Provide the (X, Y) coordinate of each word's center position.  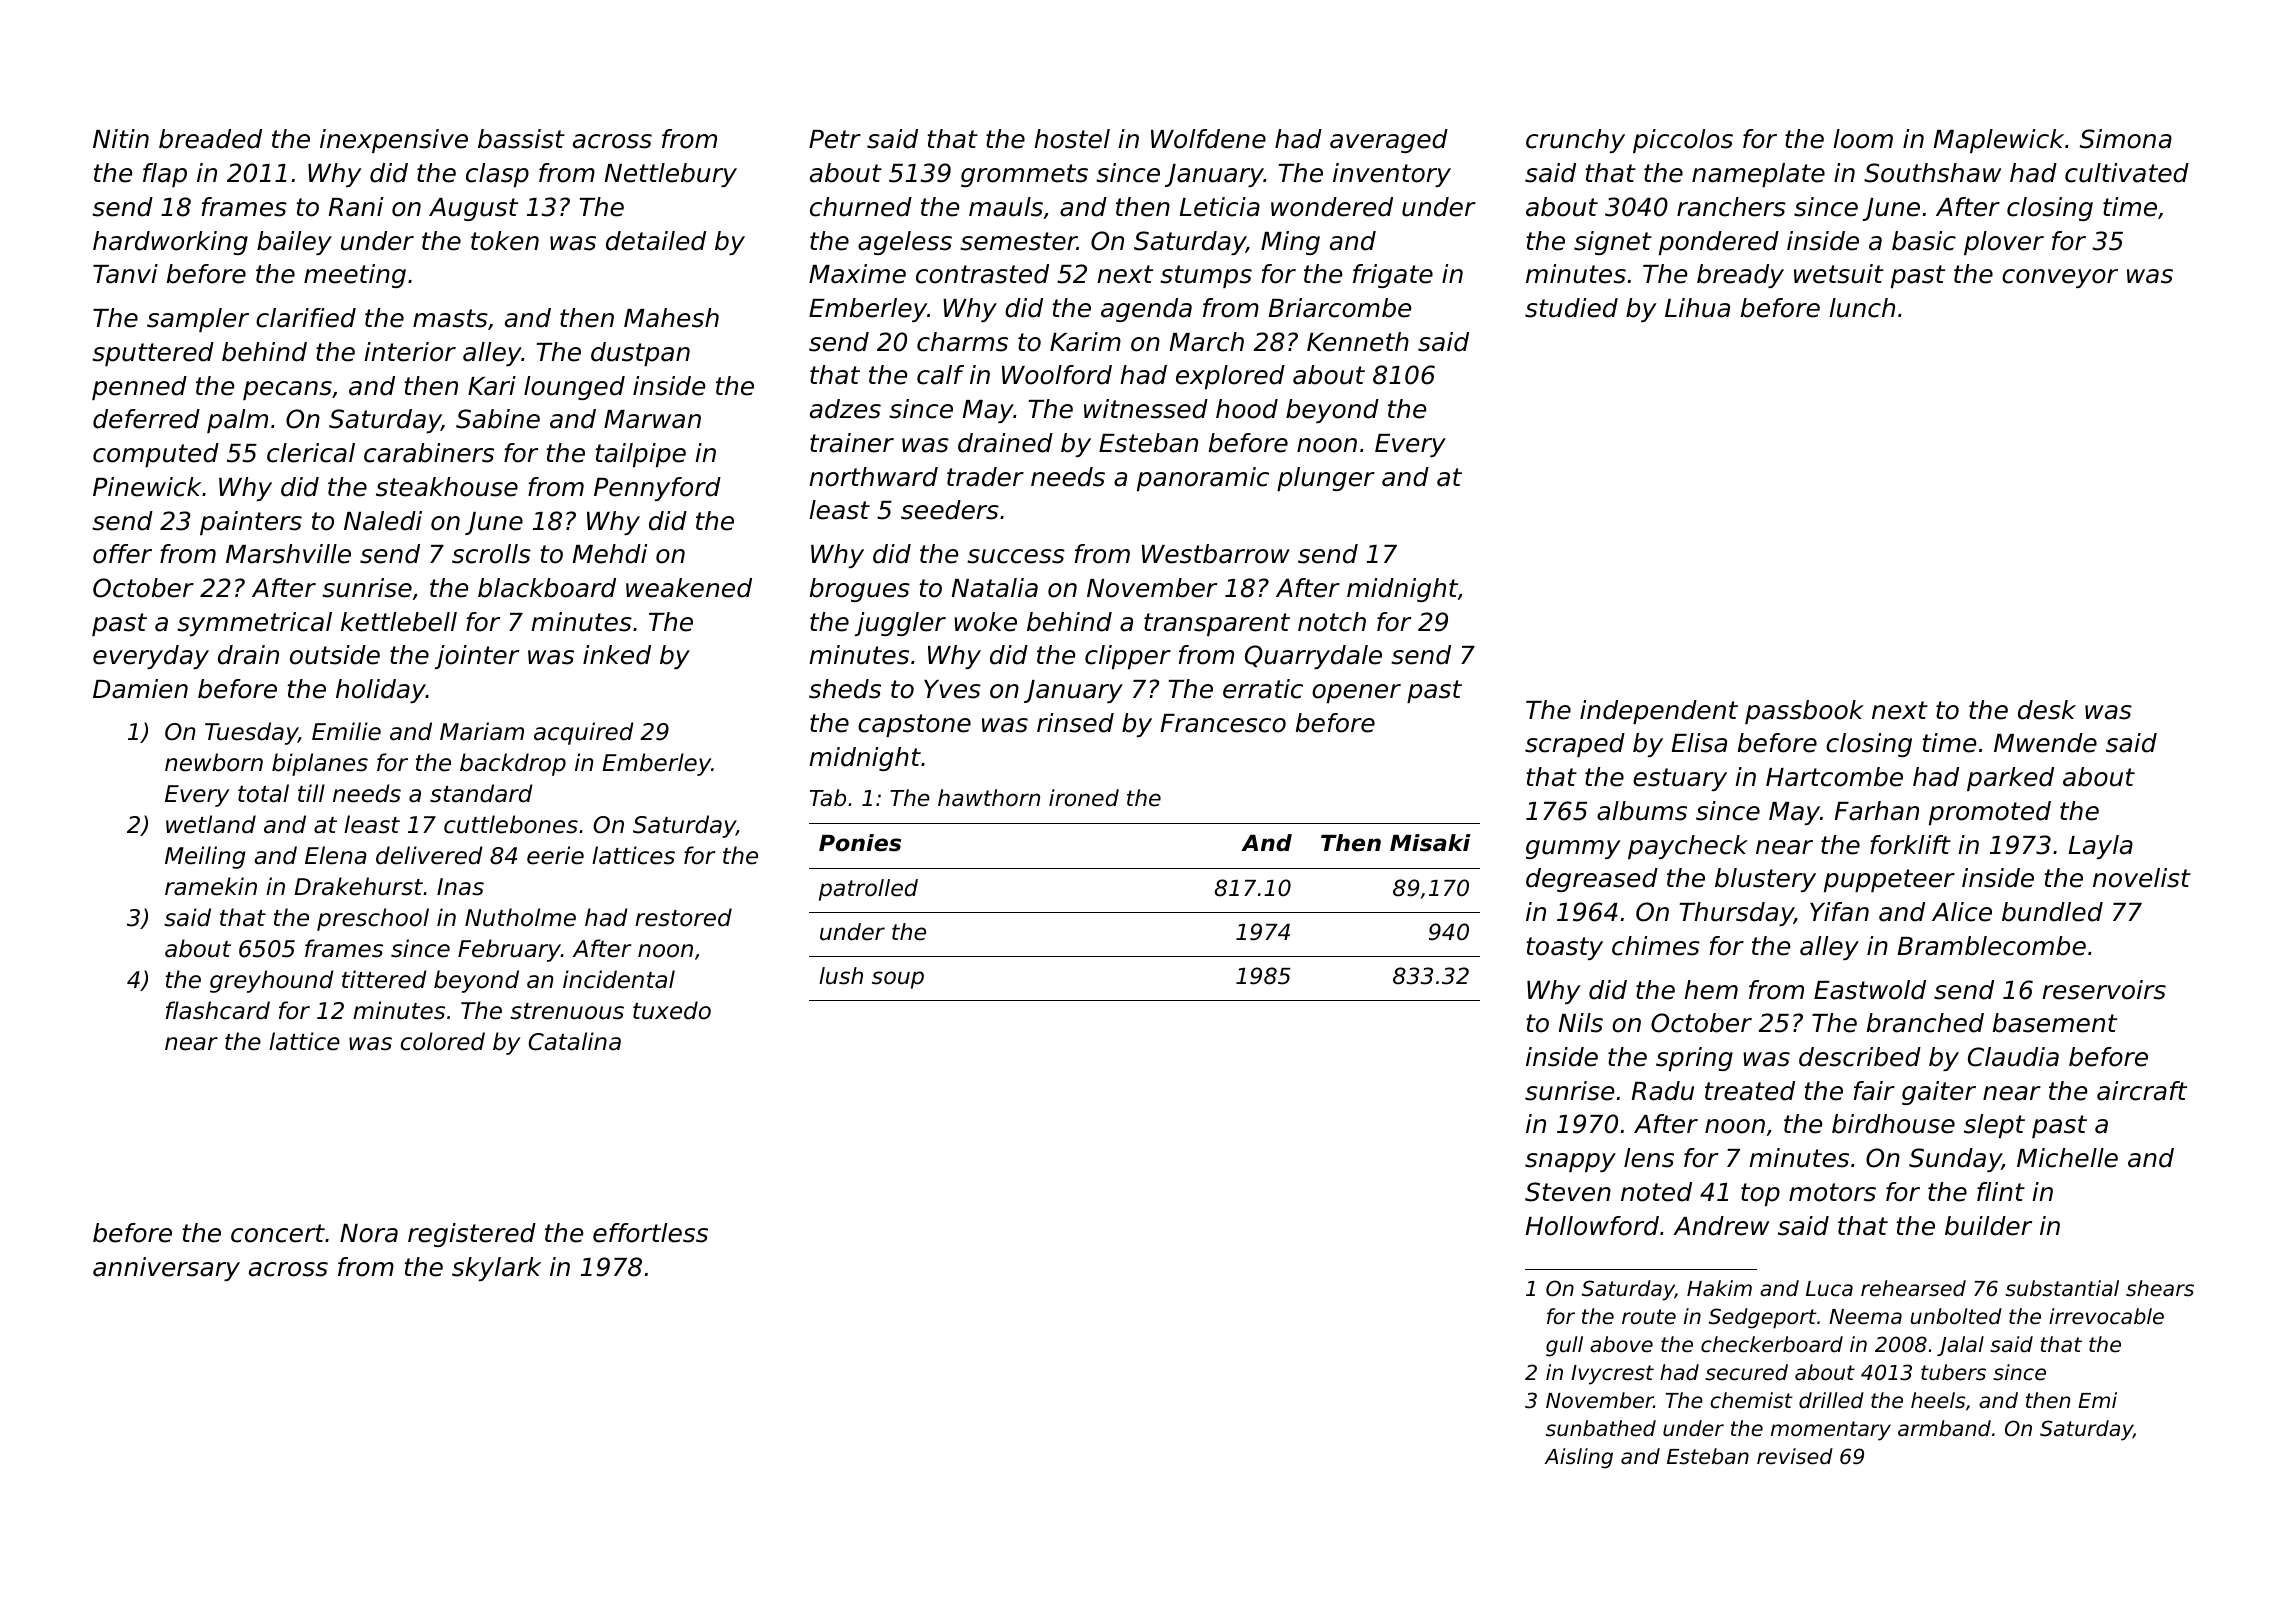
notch (1332, 622)
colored (443, 1041)
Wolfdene (1208, 139)
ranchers (1731, 207)
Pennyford (657, 489)
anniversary (166, 1269)
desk (2047, 710)
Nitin (121, 138)
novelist (2142, 878)
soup (898, 980)
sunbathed (1601, 1428)
